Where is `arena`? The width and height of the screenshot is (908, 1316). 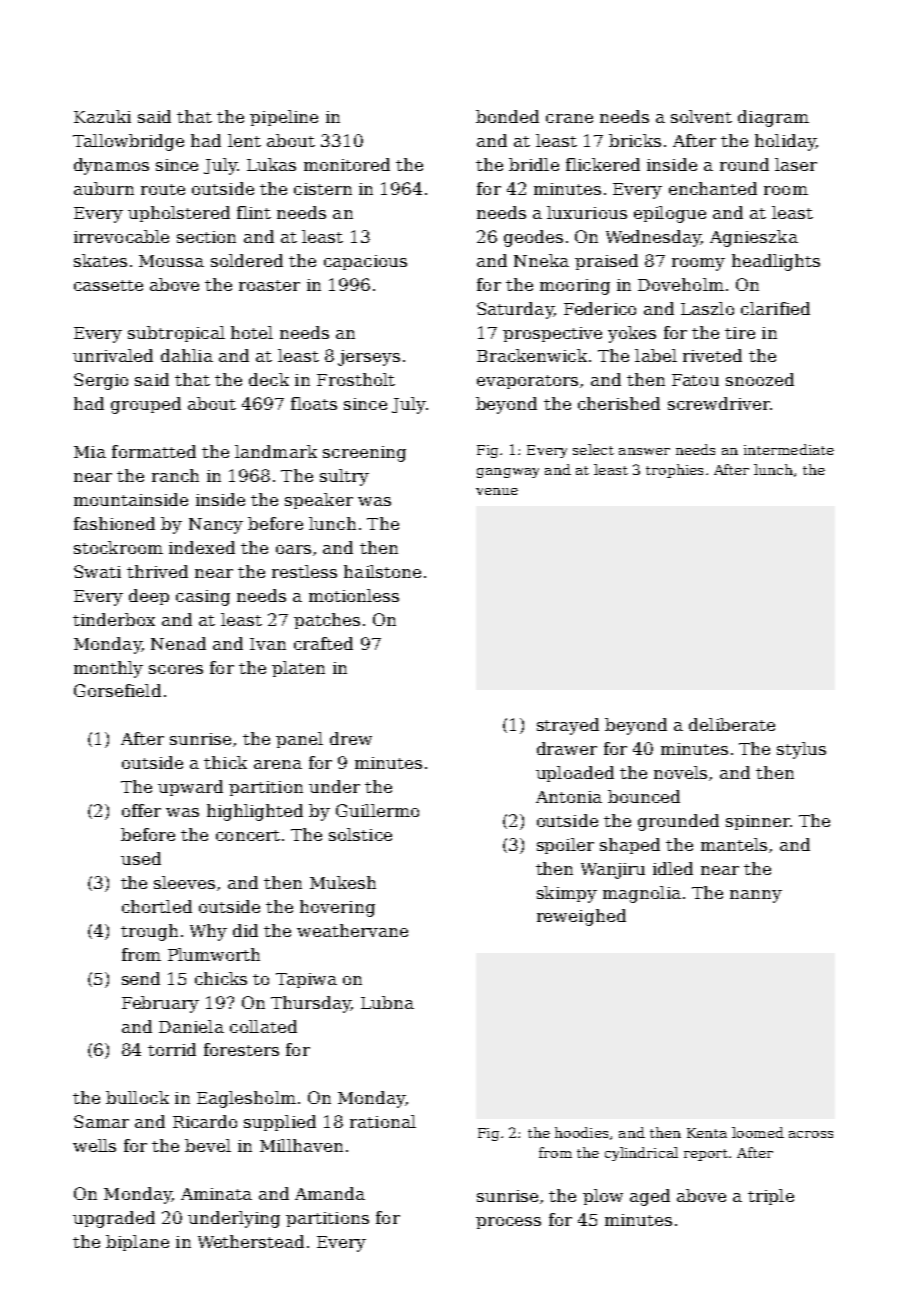 arena is located at coordinates (278, 764).
